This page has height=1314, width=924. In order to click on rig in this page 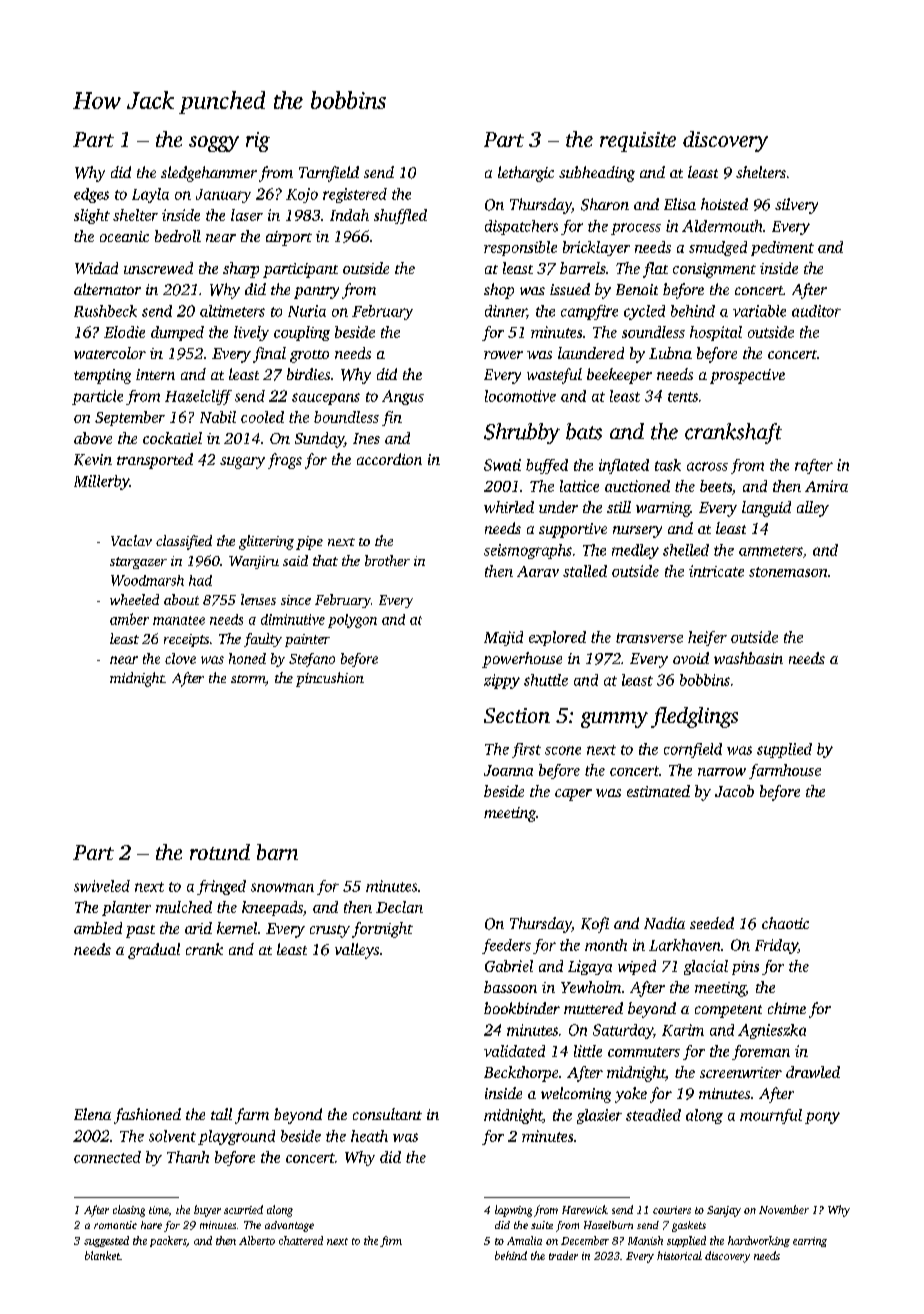, I will do `click(258, 142)`.
